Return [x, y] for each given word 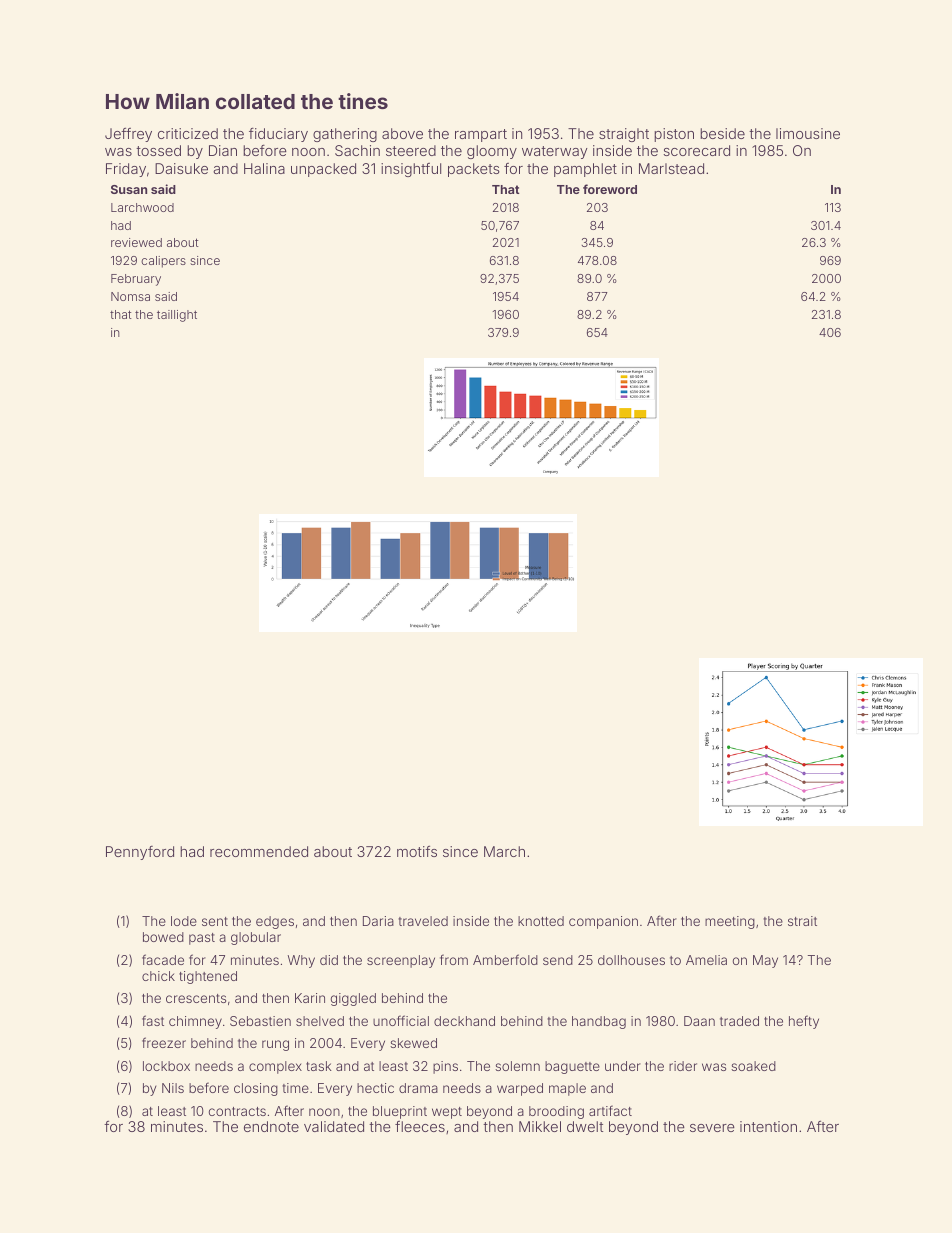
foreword [610, 189]
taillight [177, 316]
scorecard [696, 150]
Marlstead [671, 168]
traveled [423, 921]
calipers [163, 262]
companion [603, 922]
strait [802, 921]
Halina [264, 168]
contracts [237, 1111]
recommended [259, 851]
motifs [417, 851]
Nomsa [130, 296]
